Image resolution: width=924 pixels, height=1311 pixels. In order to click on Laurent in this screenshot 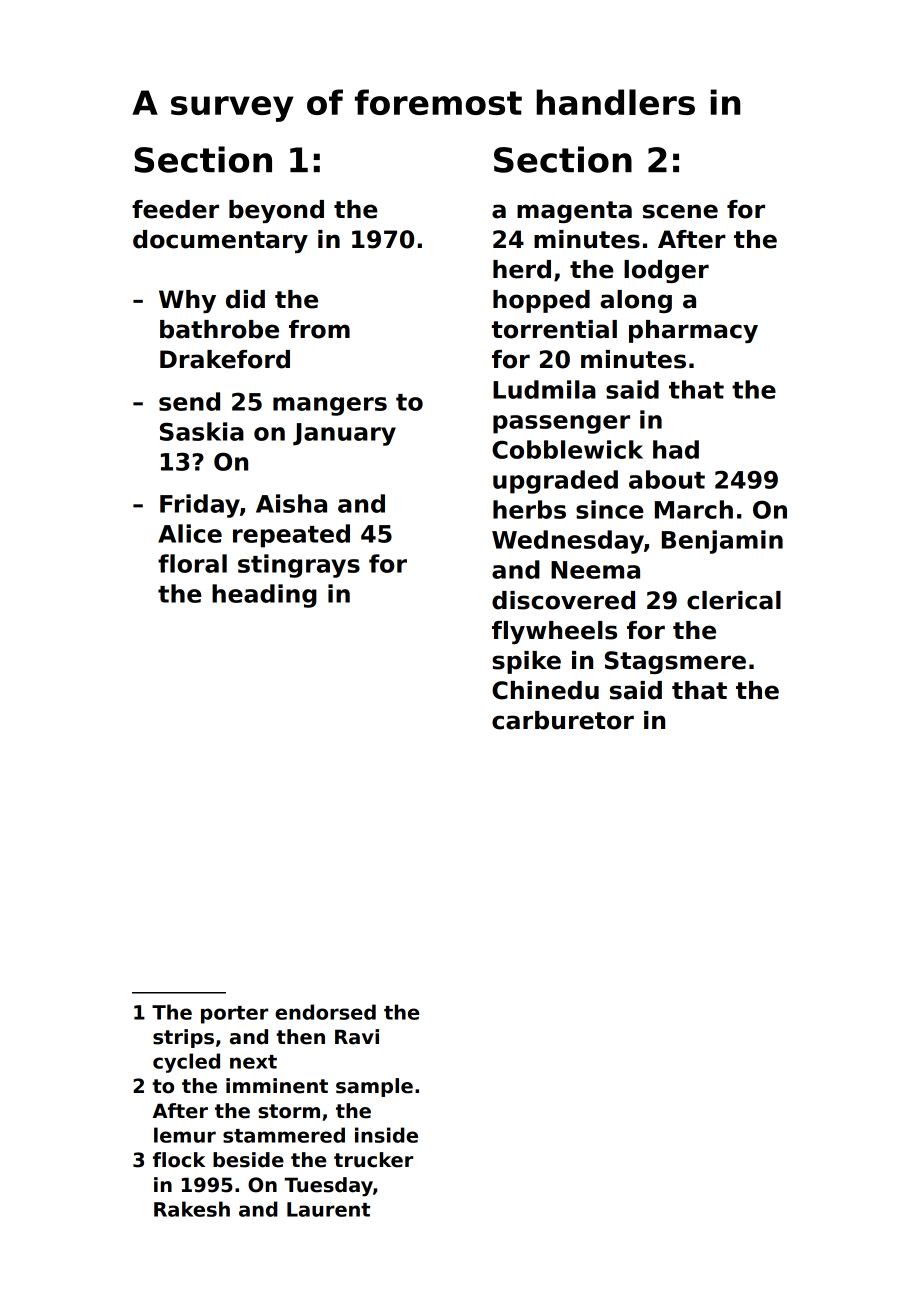, I will do `click(328, 1209)`.
